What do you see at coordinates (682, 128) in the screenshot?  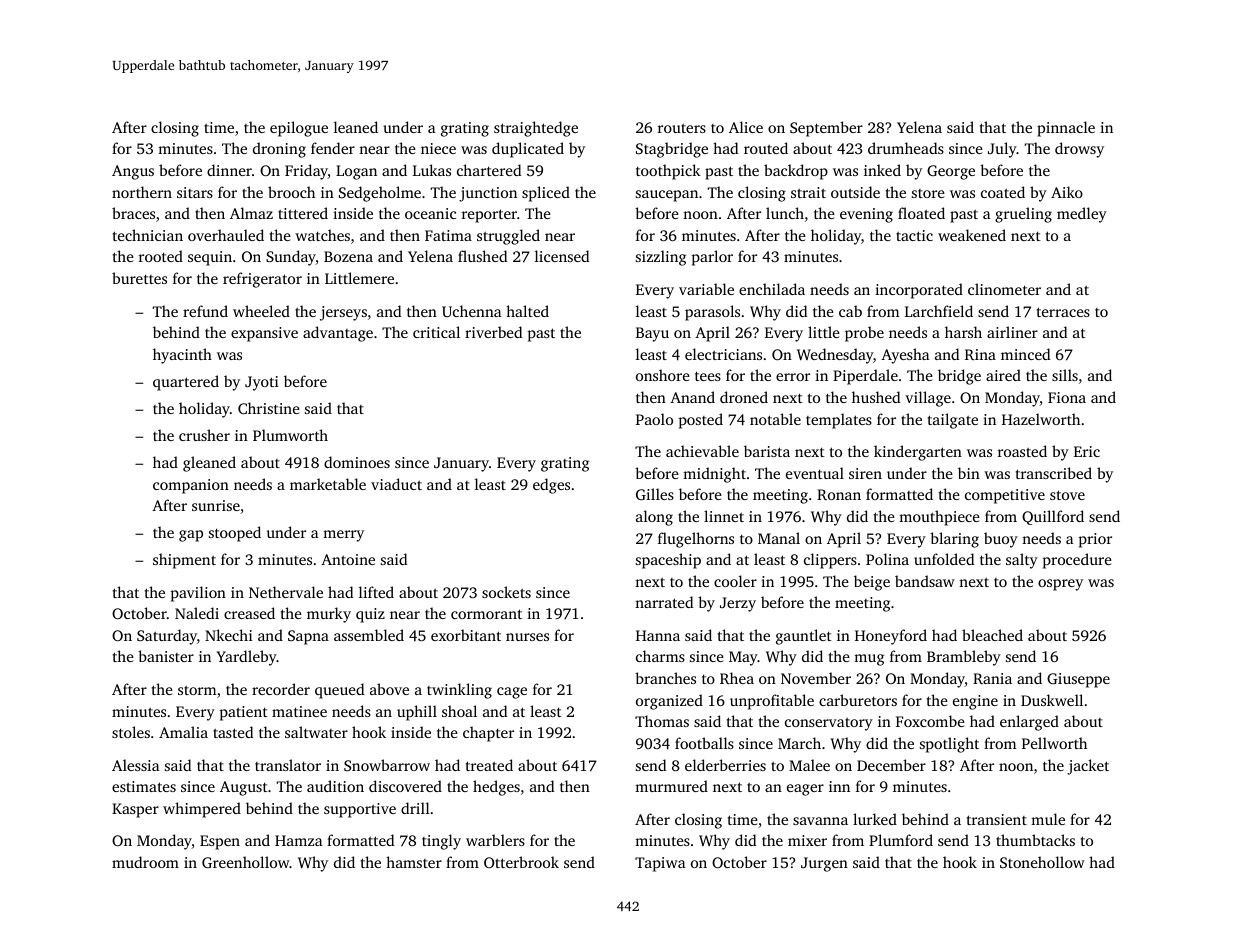 I see `routers` at bounding box center [682, 128].
